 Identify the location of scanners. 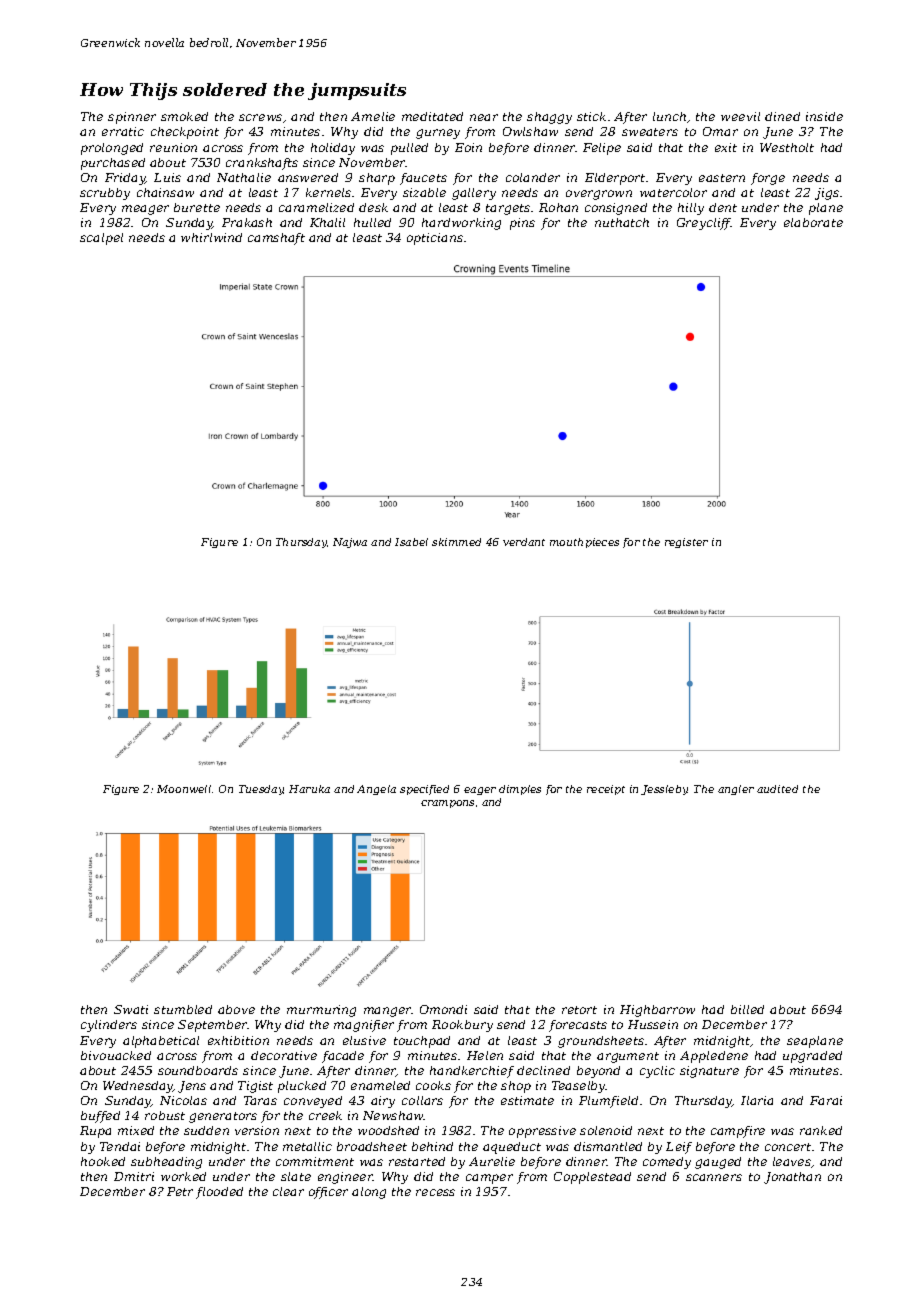
(714, 1177).
